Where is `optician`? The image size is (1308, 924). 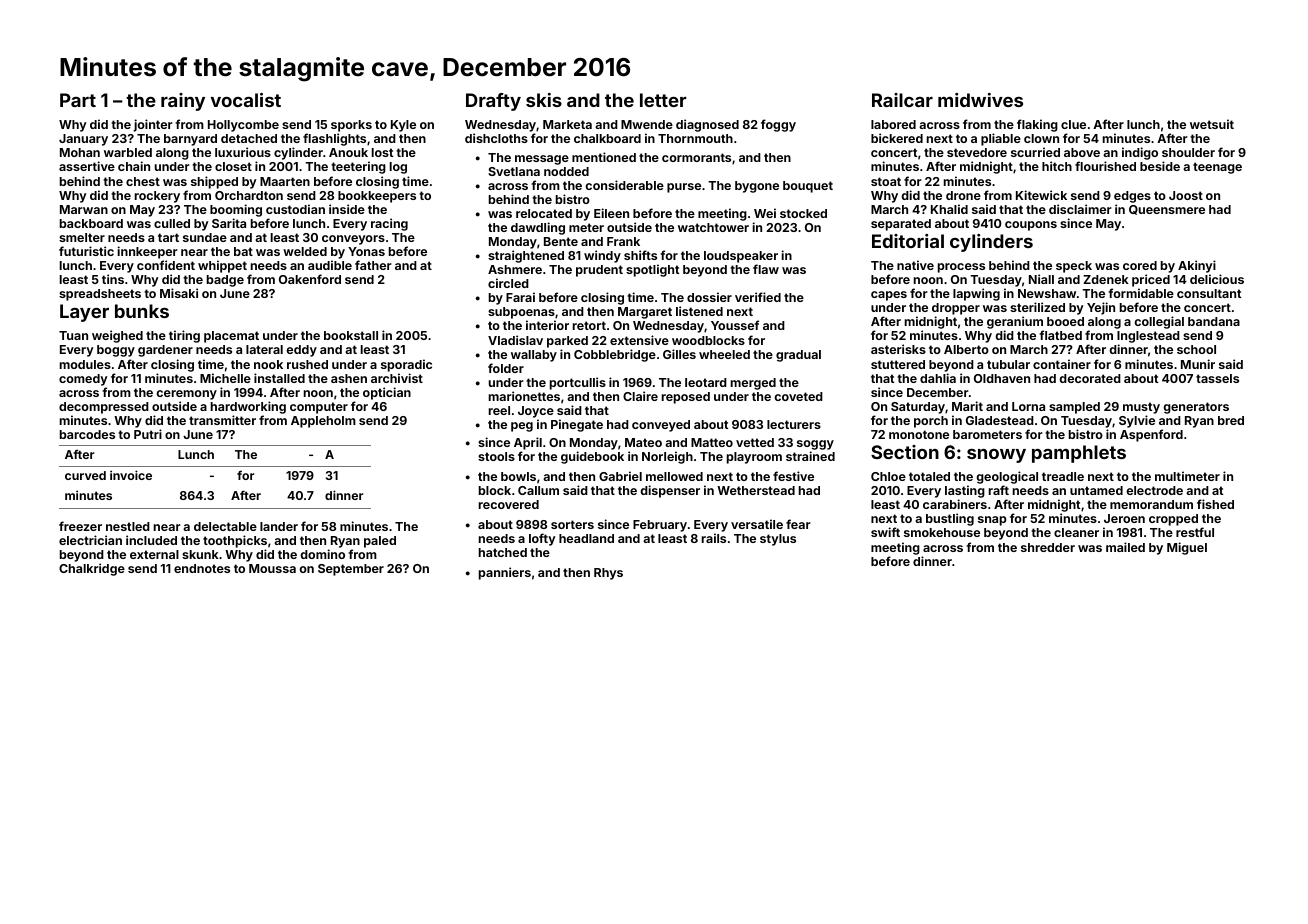
optician is located at coordinates (387, 393).
